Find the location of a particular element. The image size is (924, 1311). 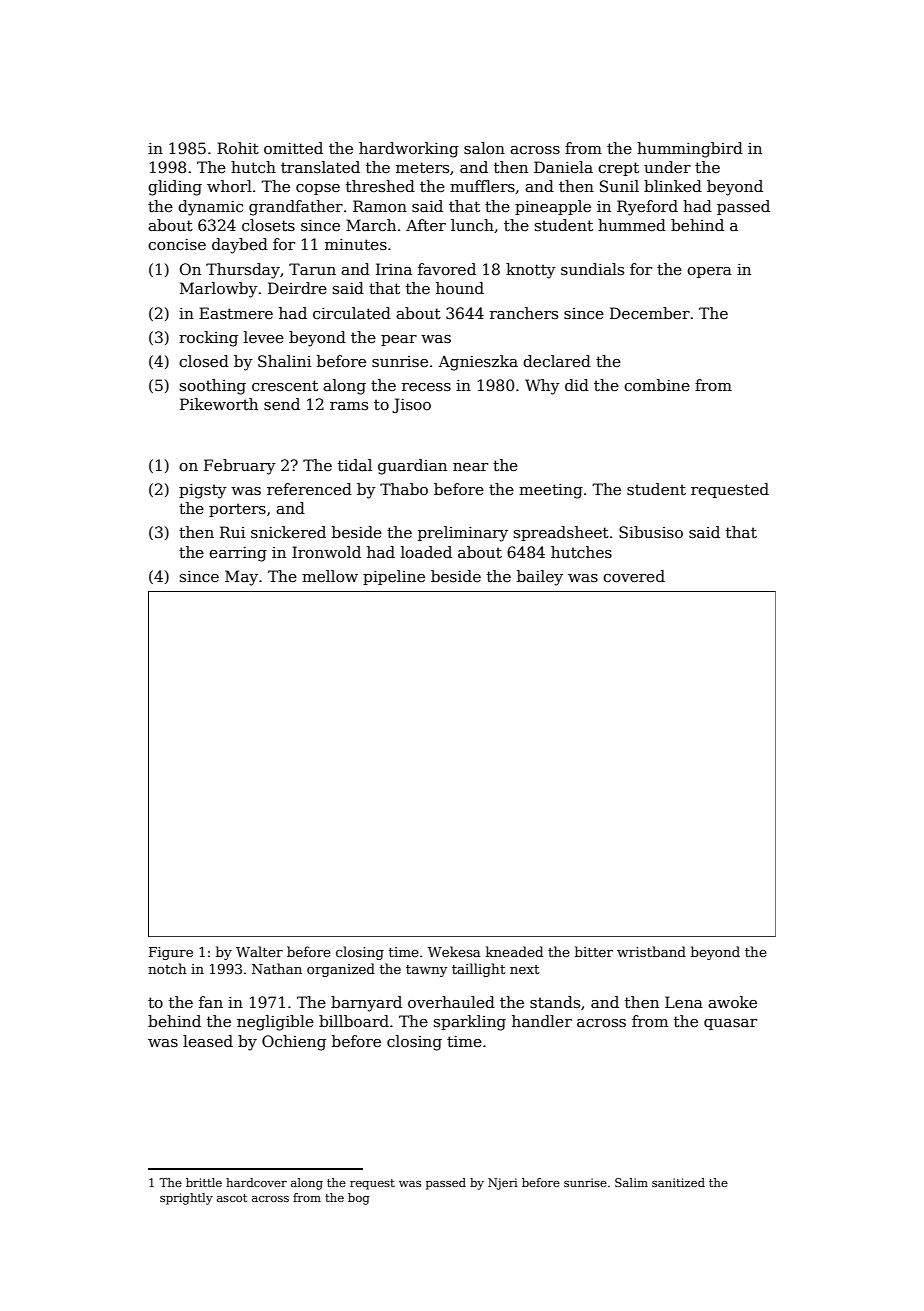

wristband is located at coordinates (651, 951).
